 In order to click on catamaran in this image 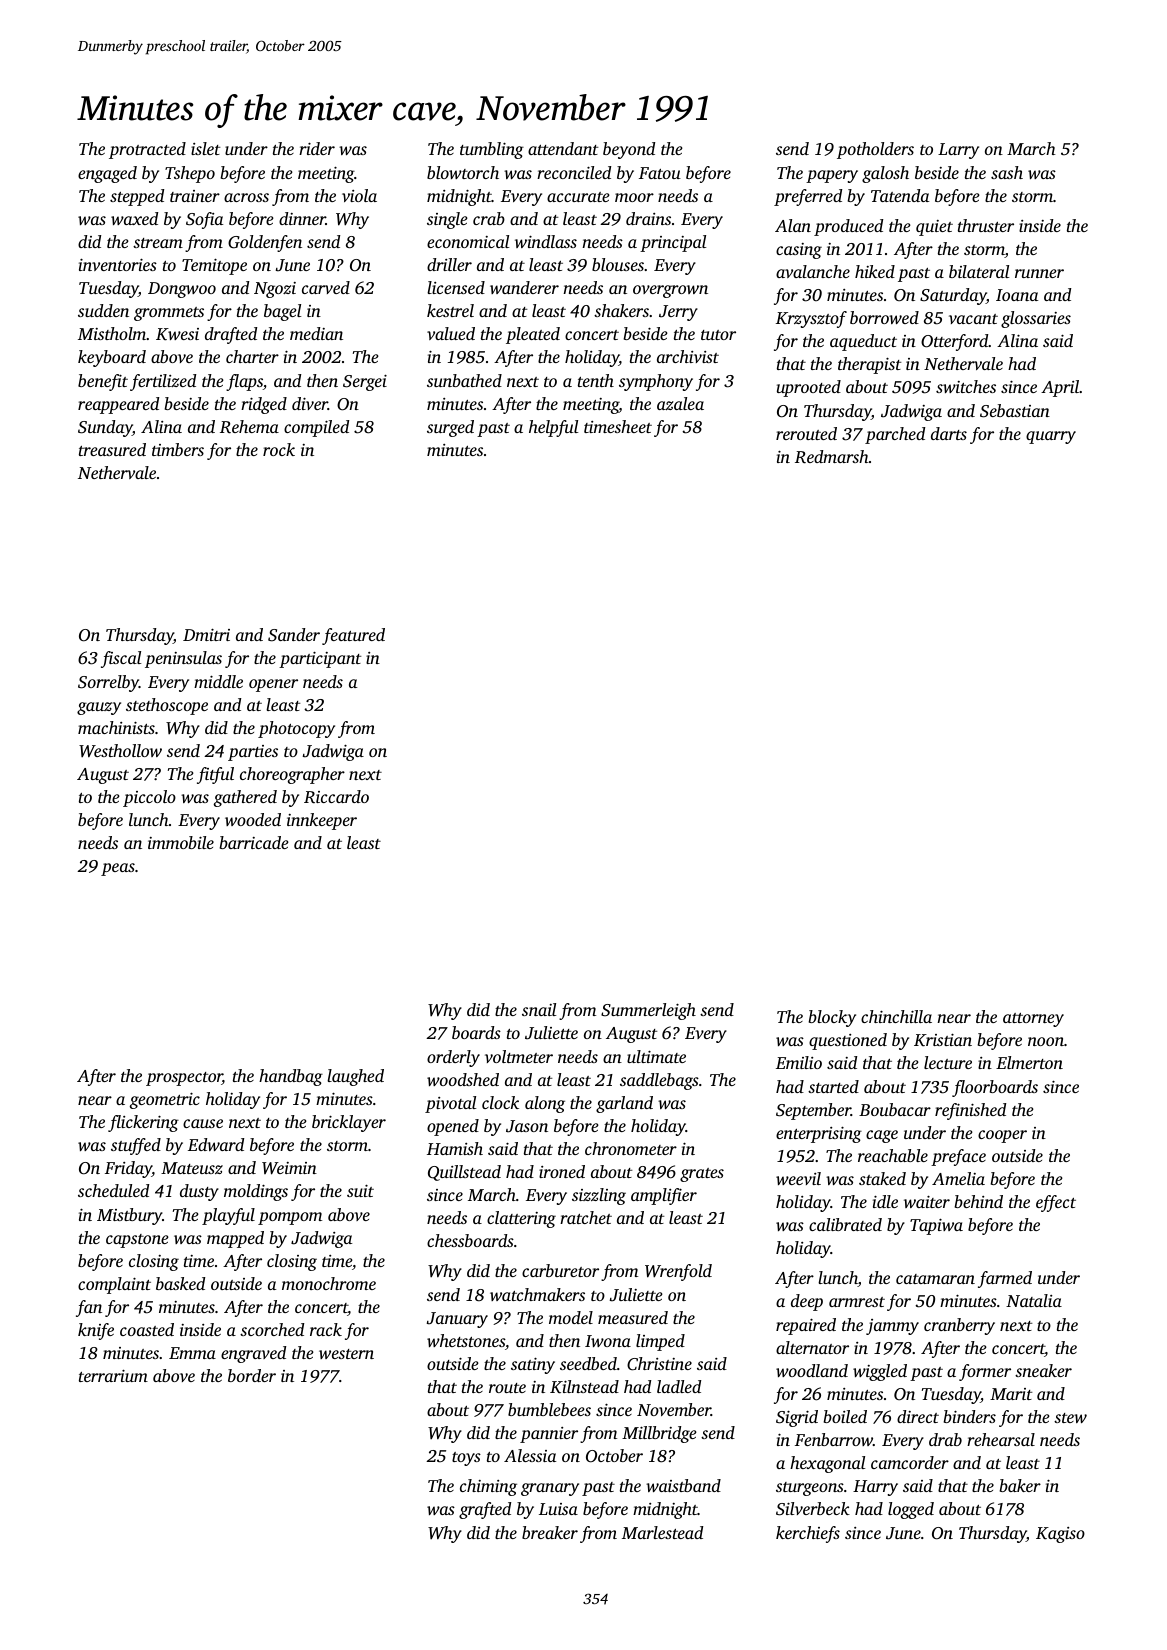, I will do `click(935, 1279)`.
